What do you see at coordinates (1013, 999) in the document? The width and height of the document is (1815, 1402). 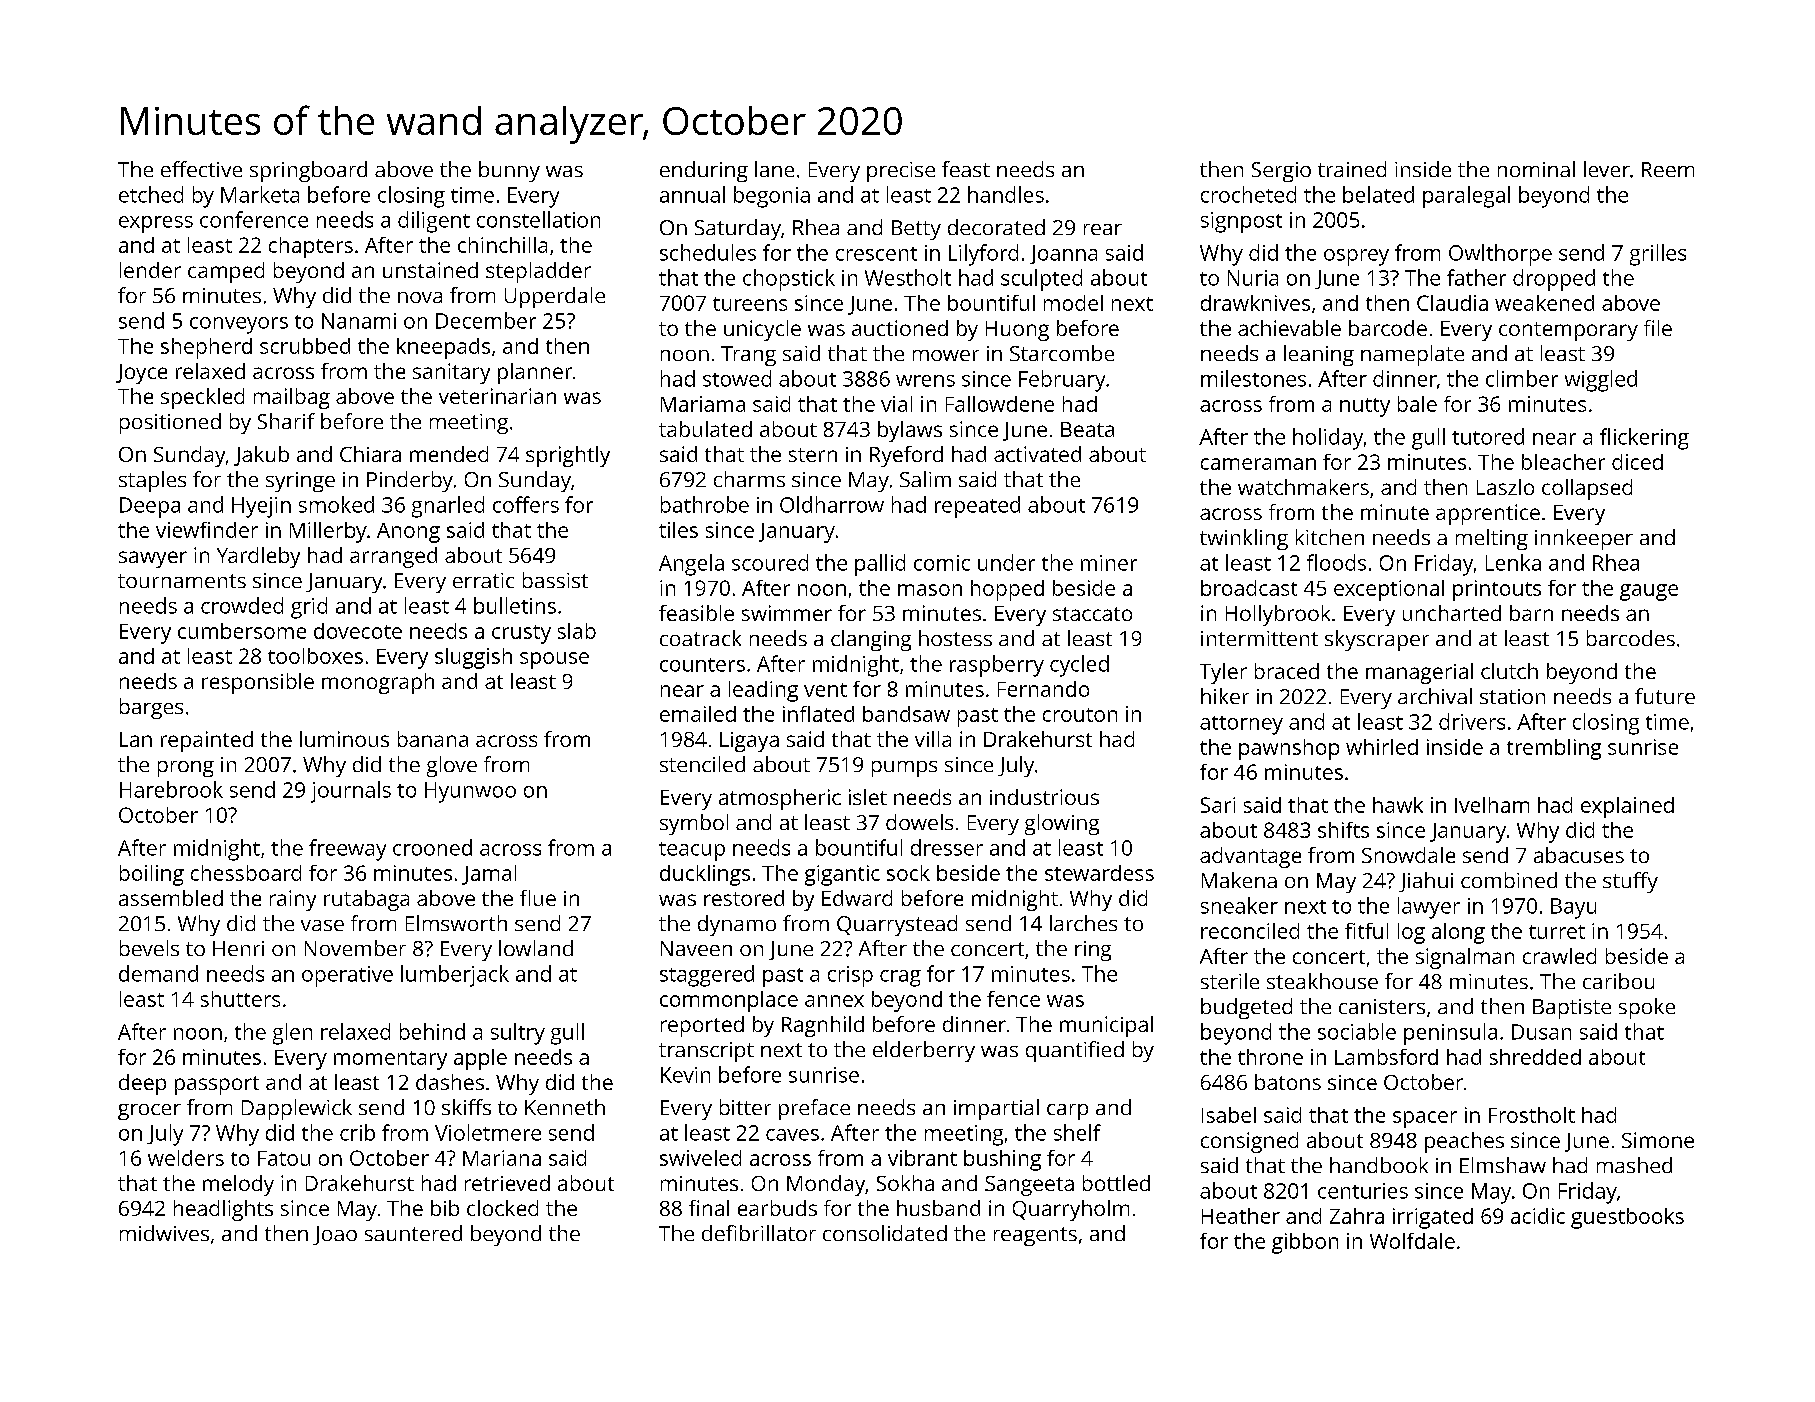 I see `fence` at bounding box center [1013, 999].
